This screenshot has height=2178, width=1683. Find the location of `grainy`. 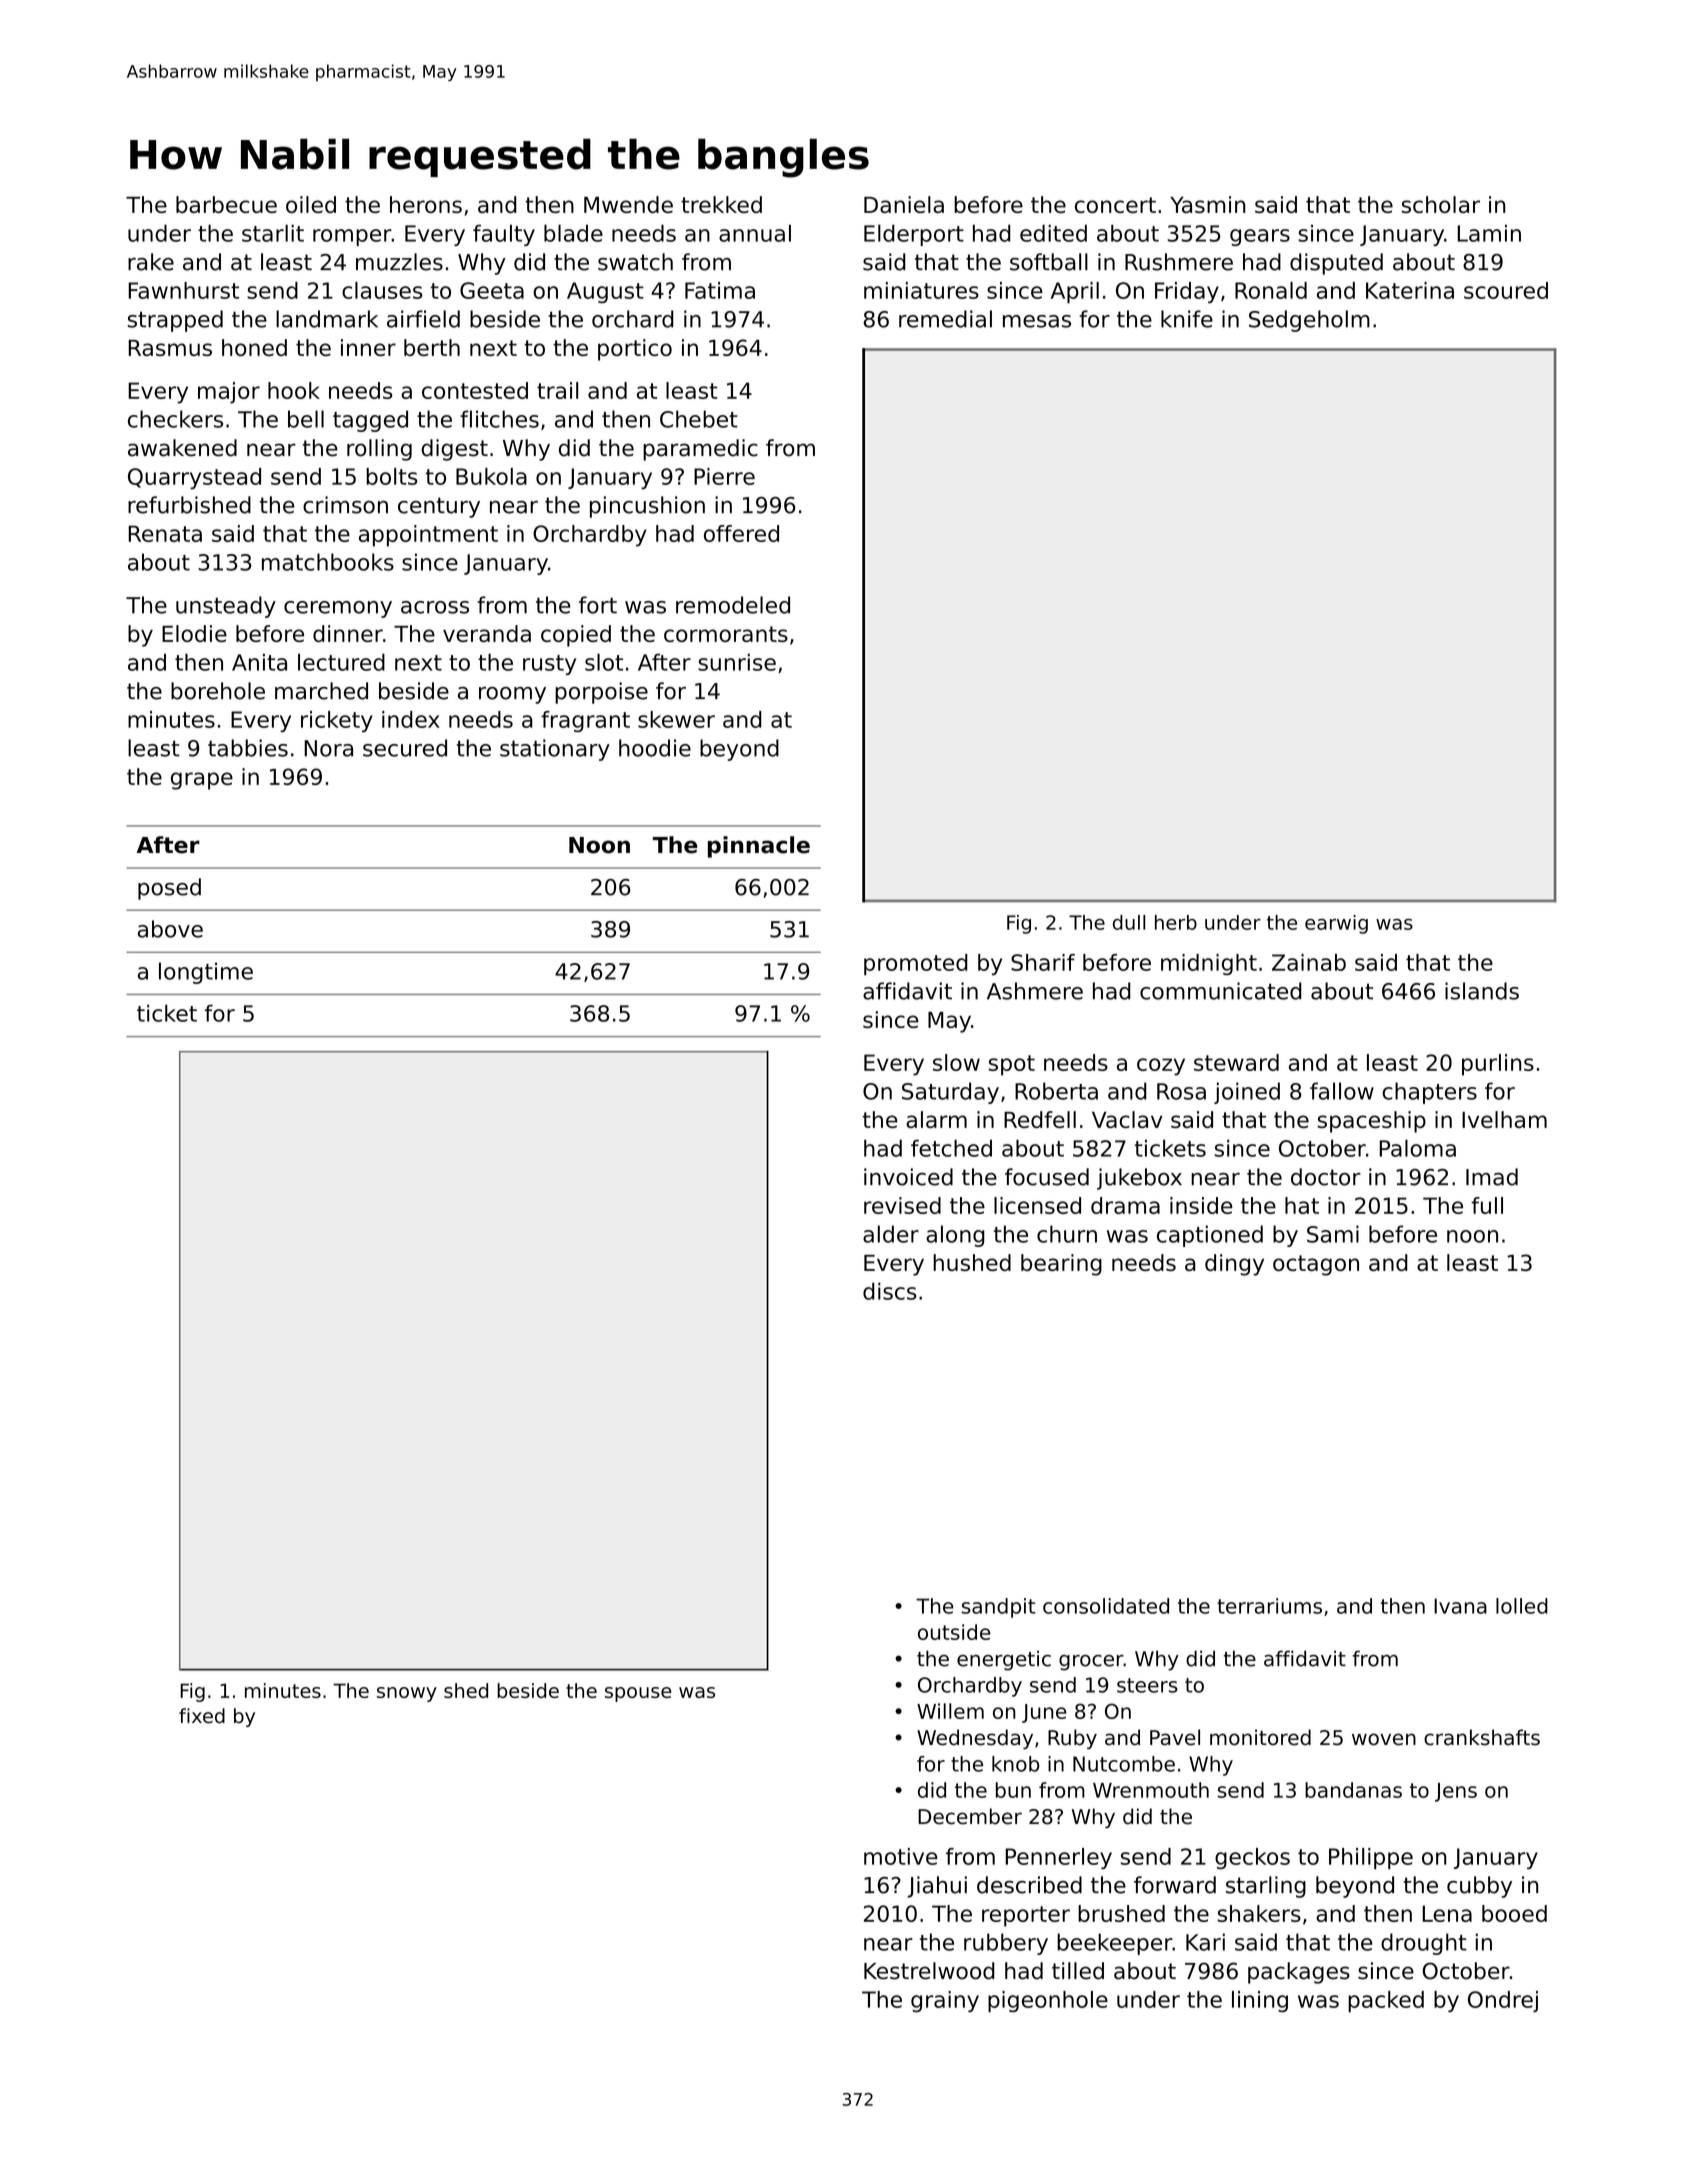

grainy is located at coordinates (945, 2001).
